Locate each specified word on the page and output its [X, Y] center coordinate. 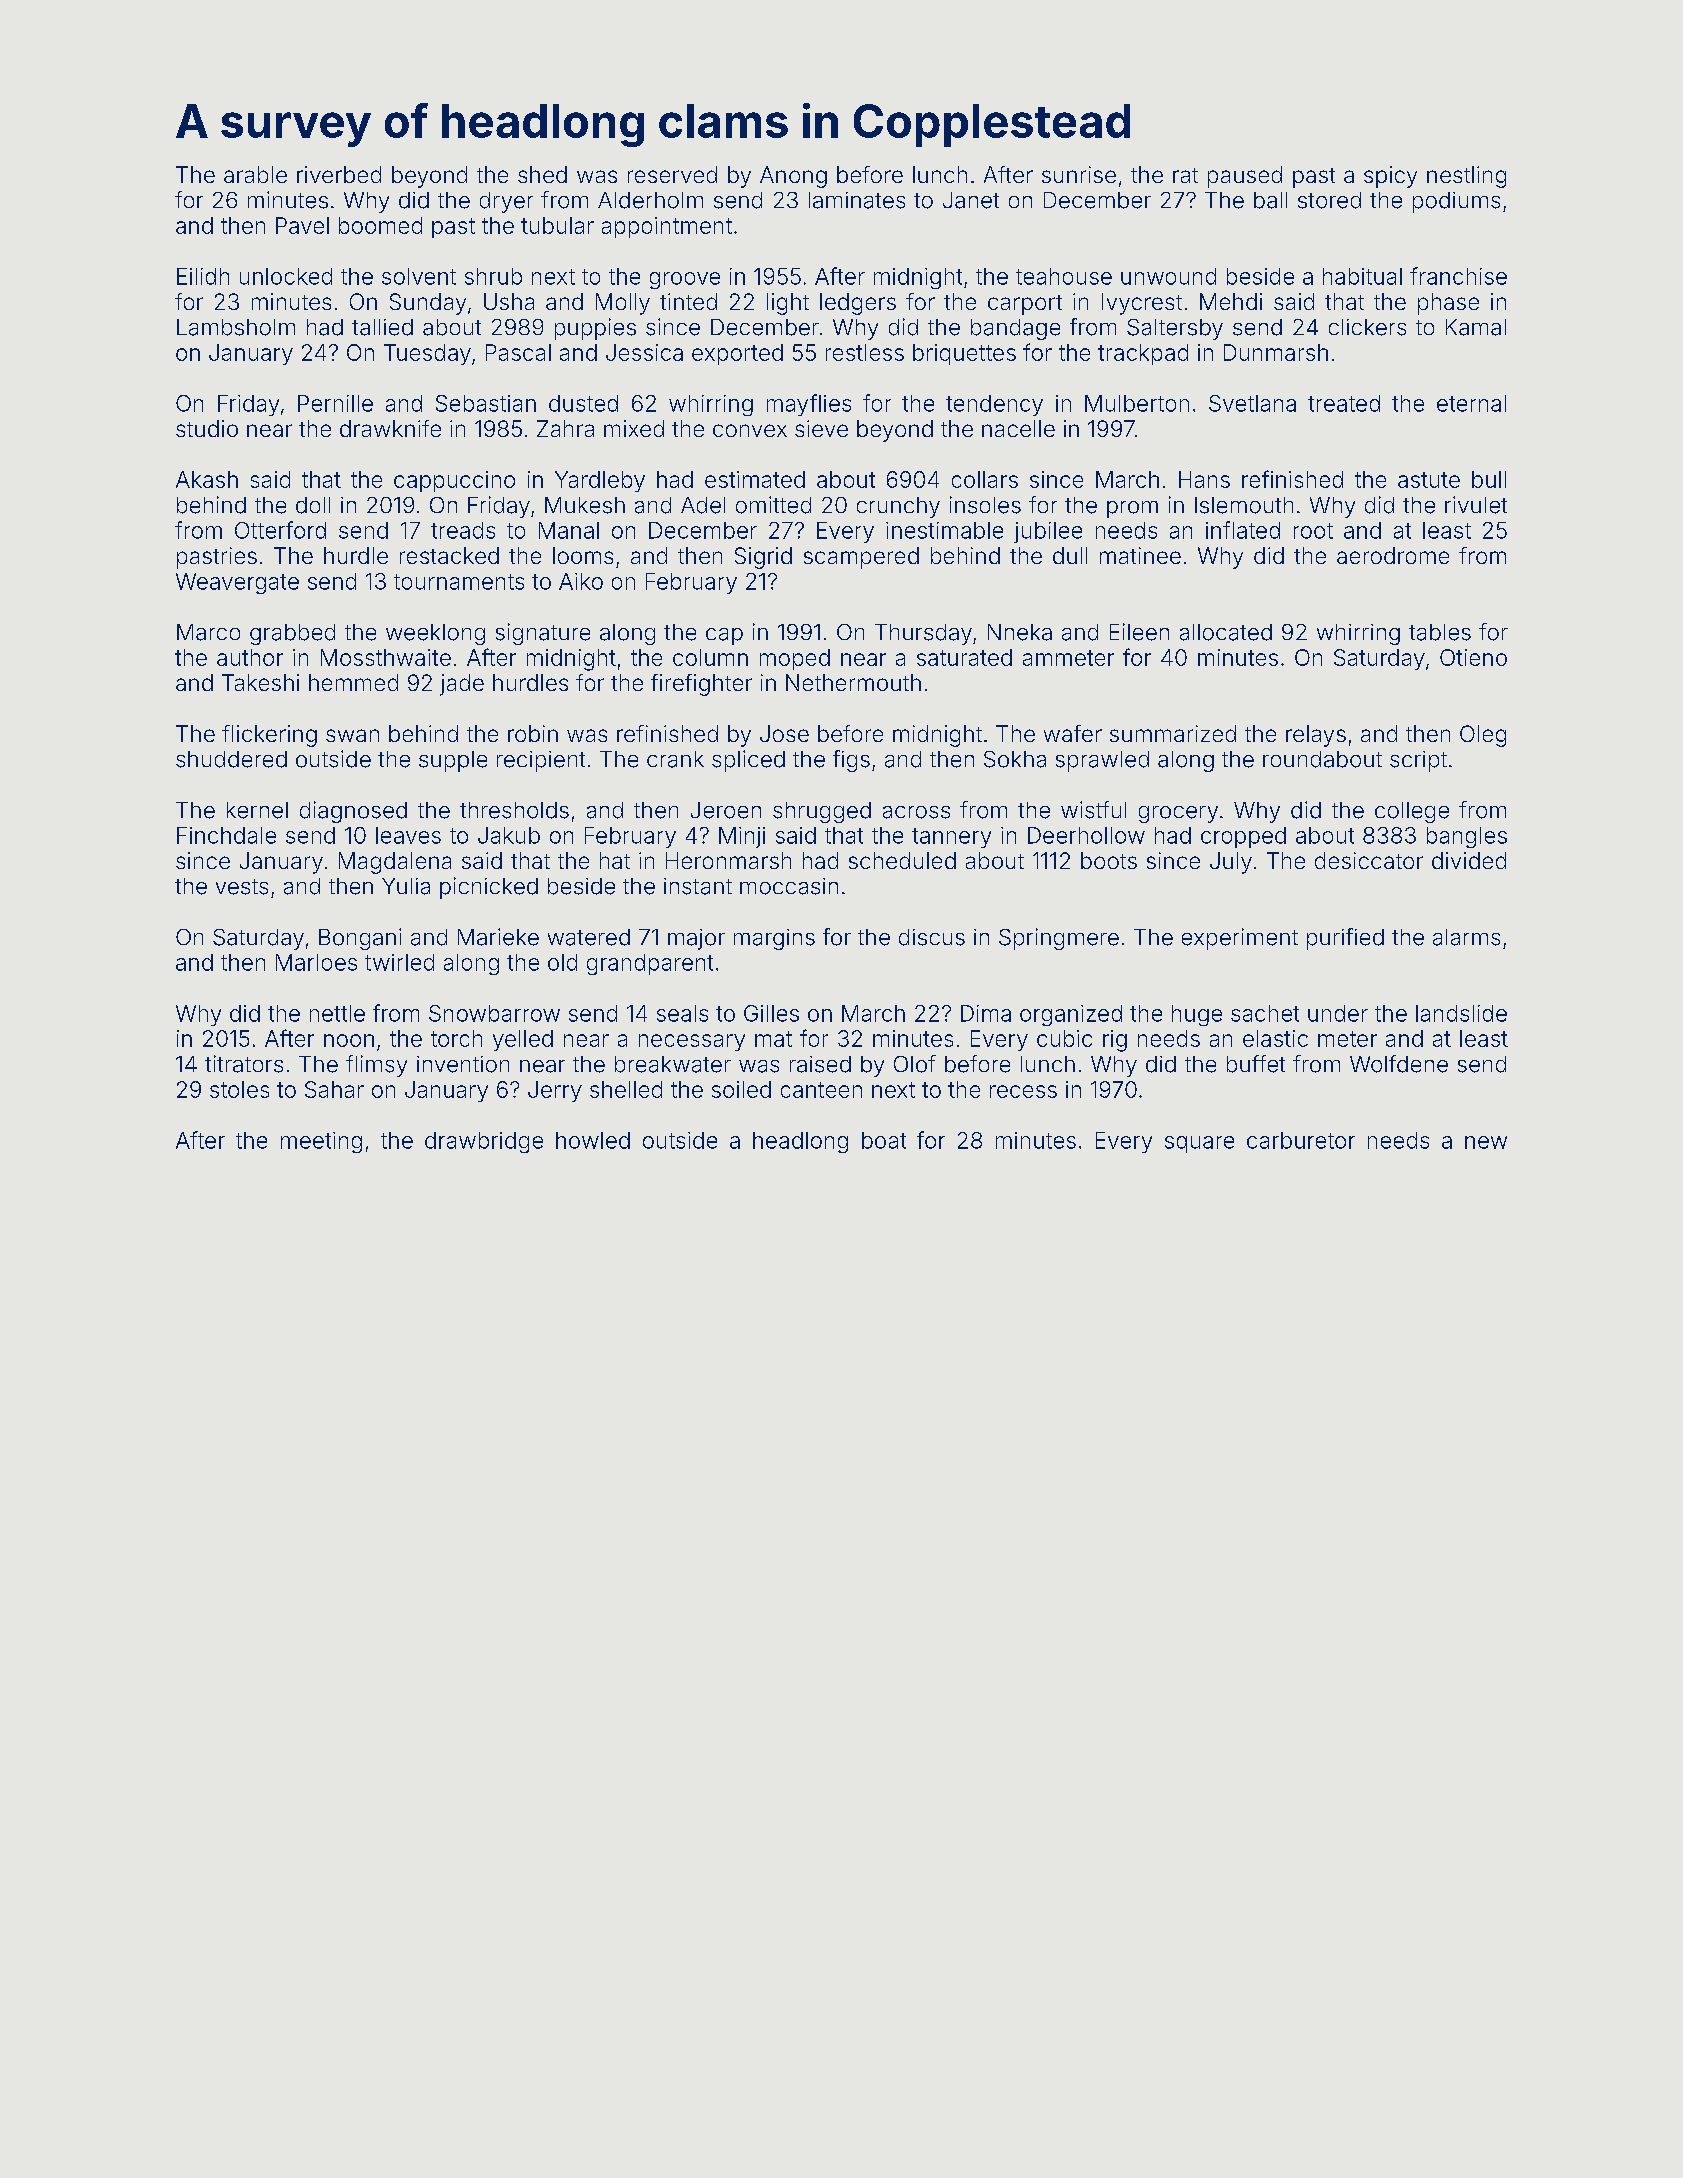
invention [463, 1064]
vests [242, 887]
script [1418, 761]
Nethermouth [853, 682]
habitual [1362, 276]
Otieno [1473, 657]
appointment [667, 227]
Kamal [1476, 327]
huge [1197, 1015]
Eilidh [203, 276]
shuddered [231, 759]
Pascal [518, 352]
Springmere [1059, 939]
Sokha [1015, 759]
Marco [208, 632]
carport [1025, 305]
